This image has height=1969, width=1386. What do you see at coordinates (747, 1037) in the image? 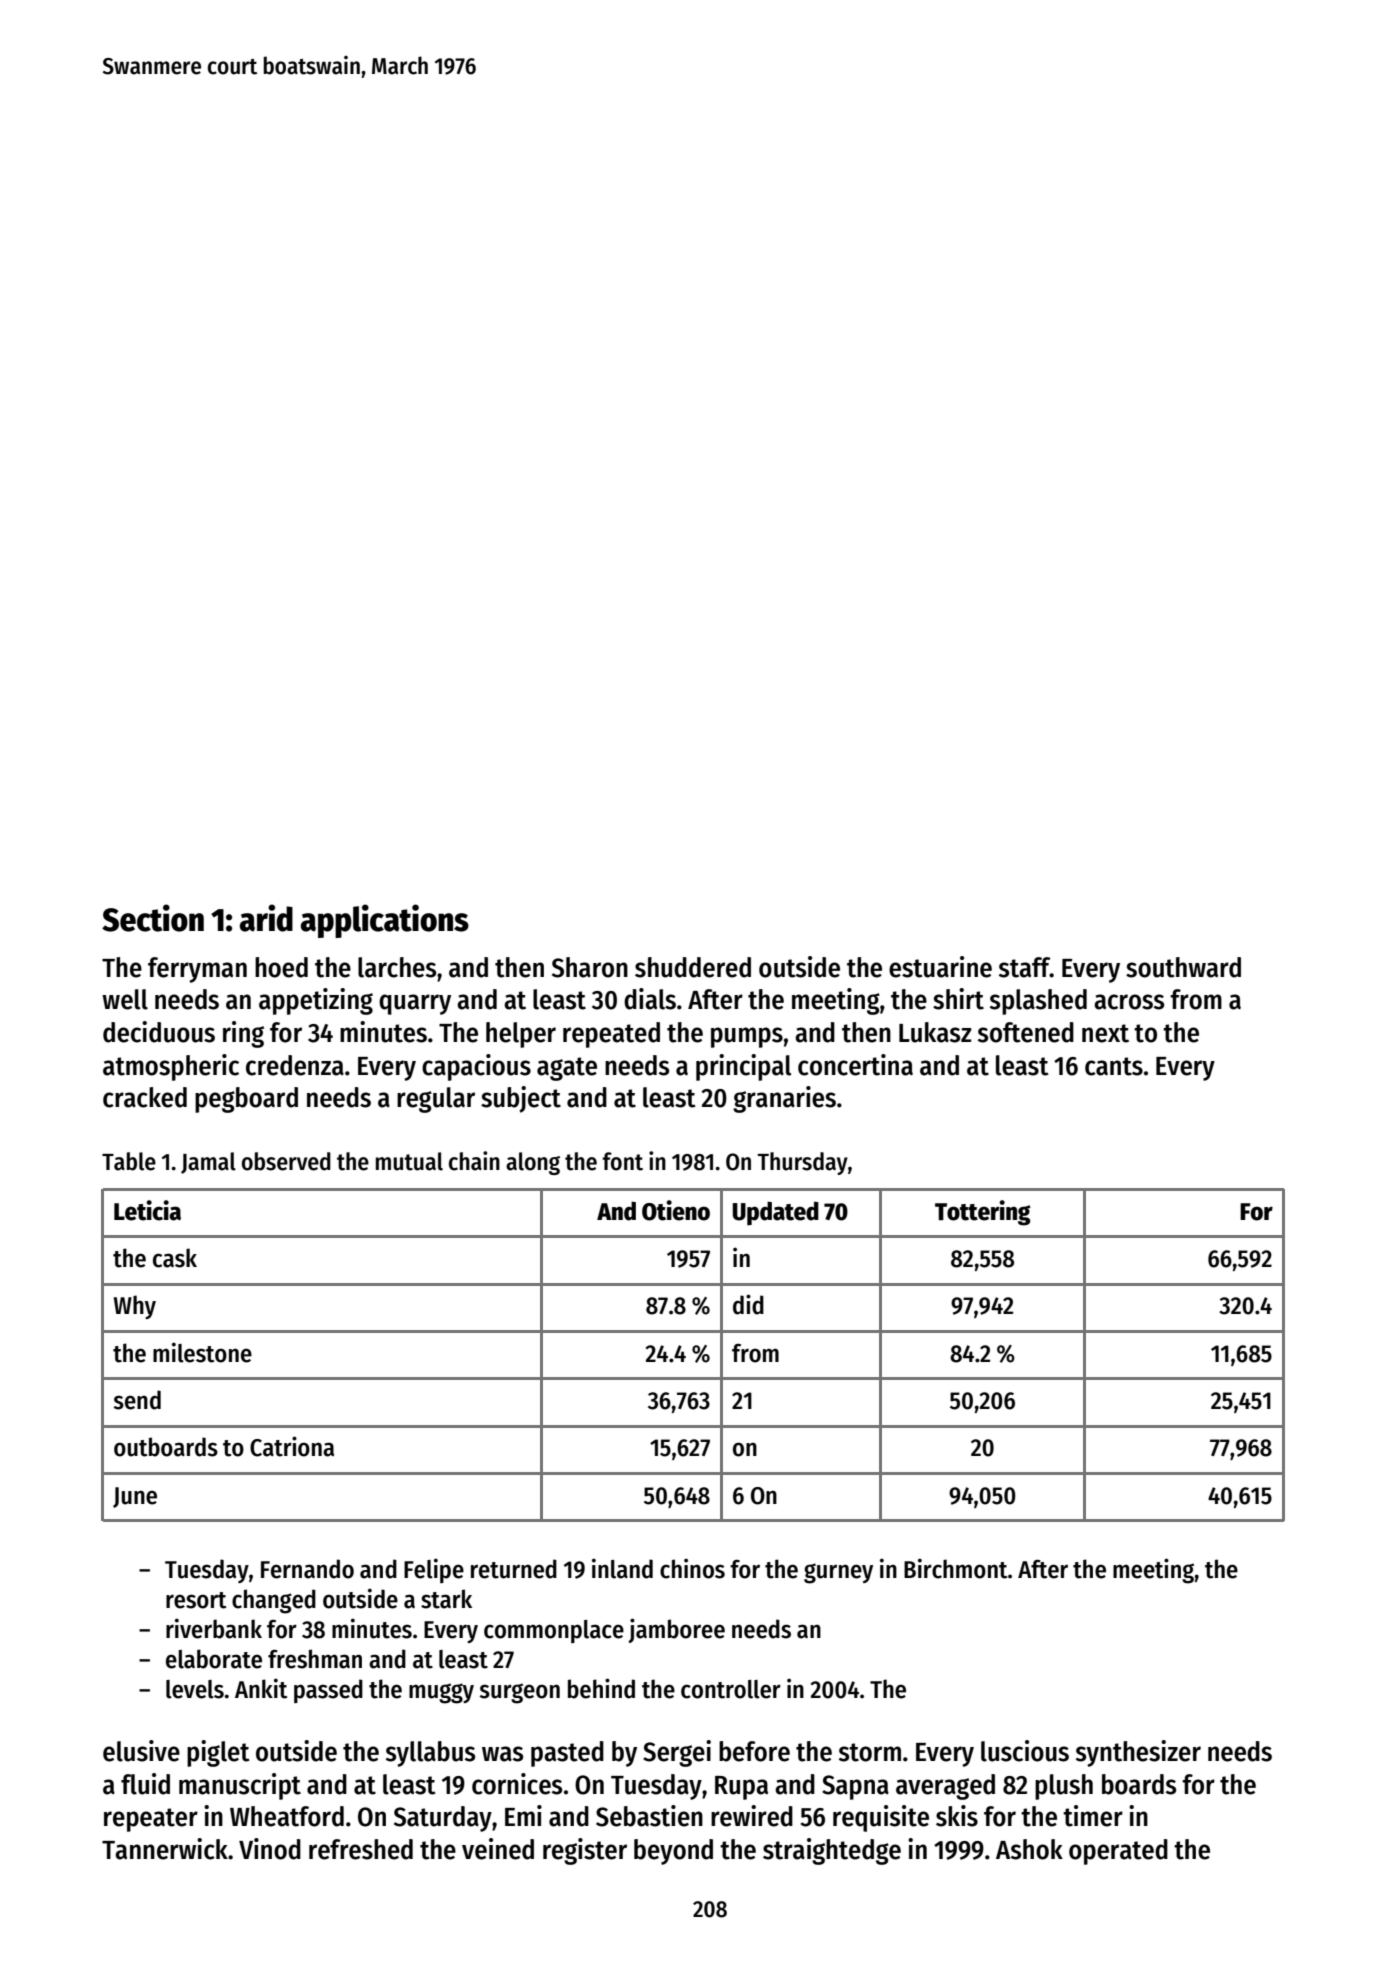
I see `pumps` at bounding box center [747, 1037].
